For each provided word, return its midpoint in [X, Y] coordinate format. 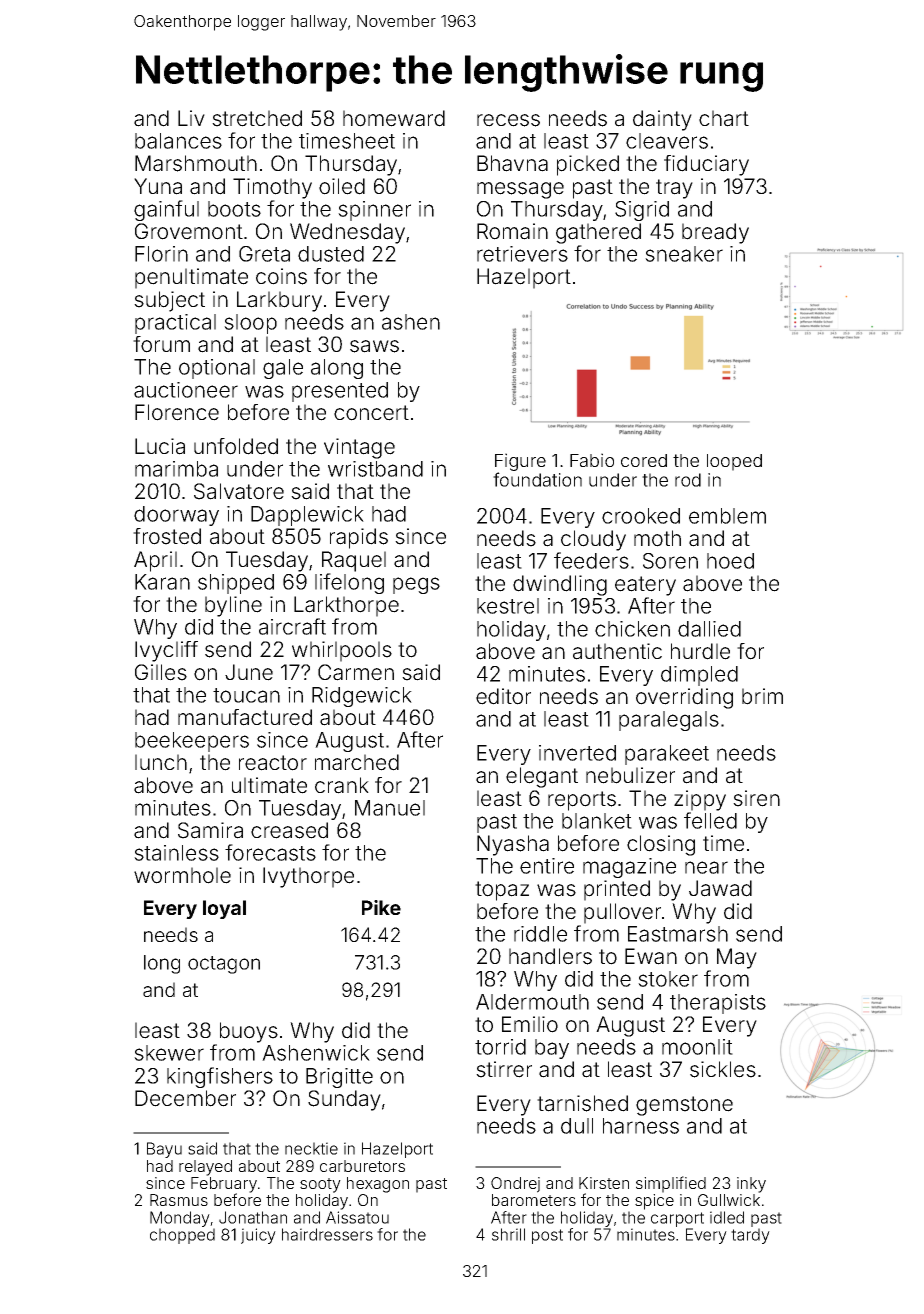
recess [508, 120]
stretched [257, 118]
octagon [224, 965]
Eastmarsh [678, 934]
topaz [502, 891]
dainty [662, 120]
